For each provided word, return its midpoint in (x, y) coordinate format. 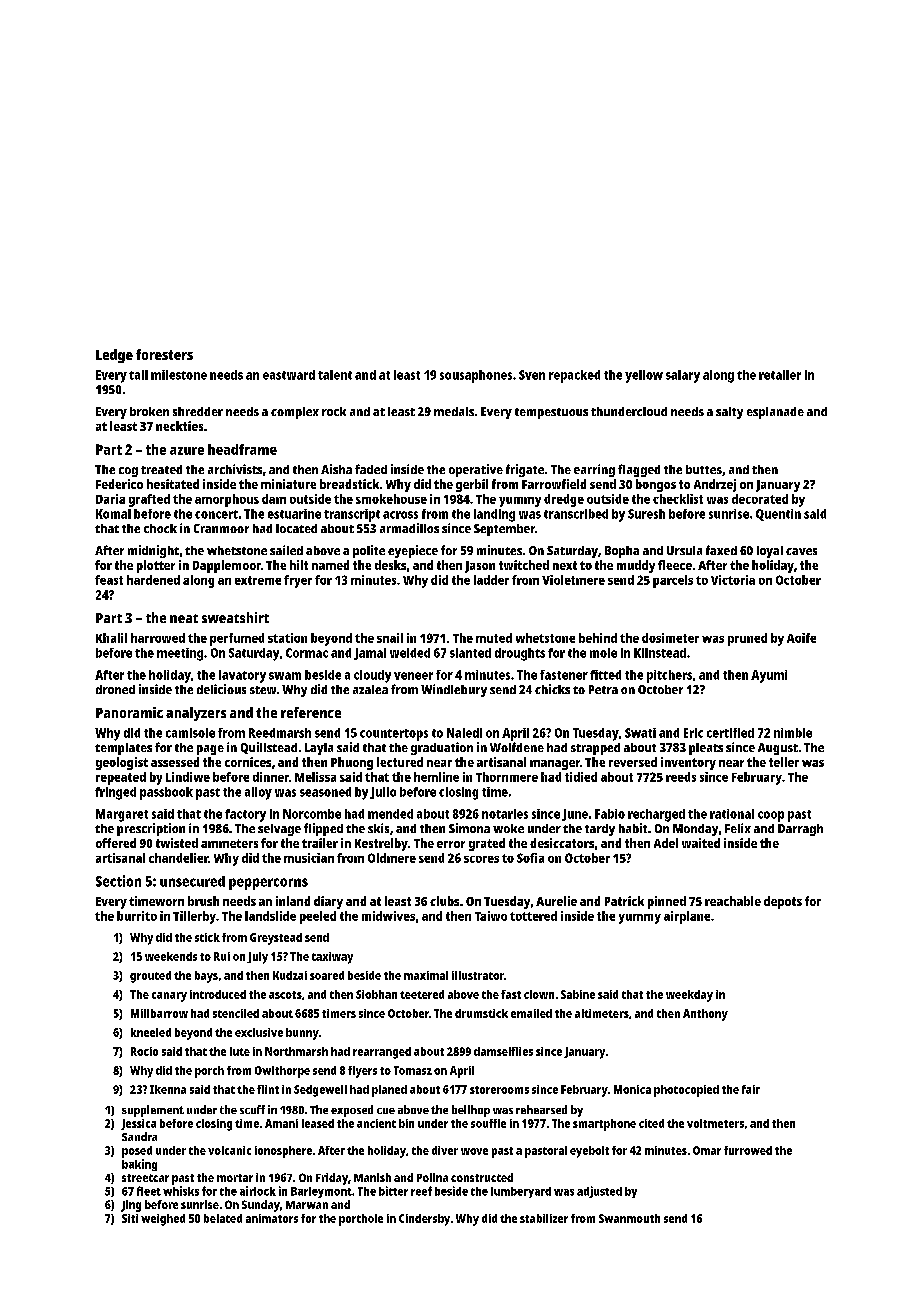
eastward (289, 375)
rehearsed (541, 1109)
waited (701, 843)
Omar (707, 1150)
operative (476, 470)
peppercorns (268, 884)
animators (272, 1218)
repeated (121, 778)
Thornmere (507, 777)
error (451, 844)
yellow (644, 376)
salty (729, 413)
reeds (681, 777)
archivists (235, 469)
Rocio (144, 1051)
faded (371, 469)
